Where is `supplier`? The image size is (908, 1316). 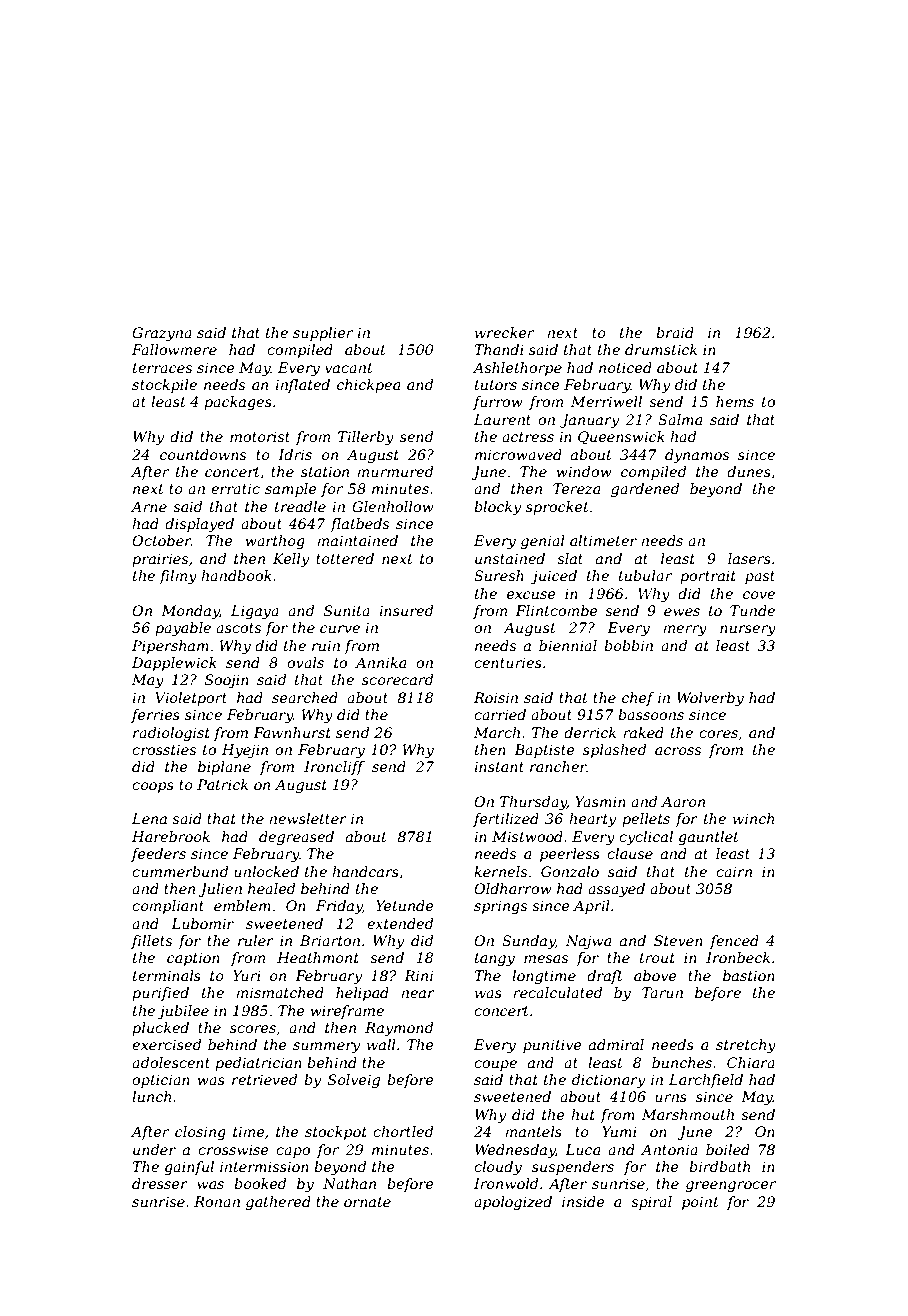
supplier is located at coordinates (323, 334).
